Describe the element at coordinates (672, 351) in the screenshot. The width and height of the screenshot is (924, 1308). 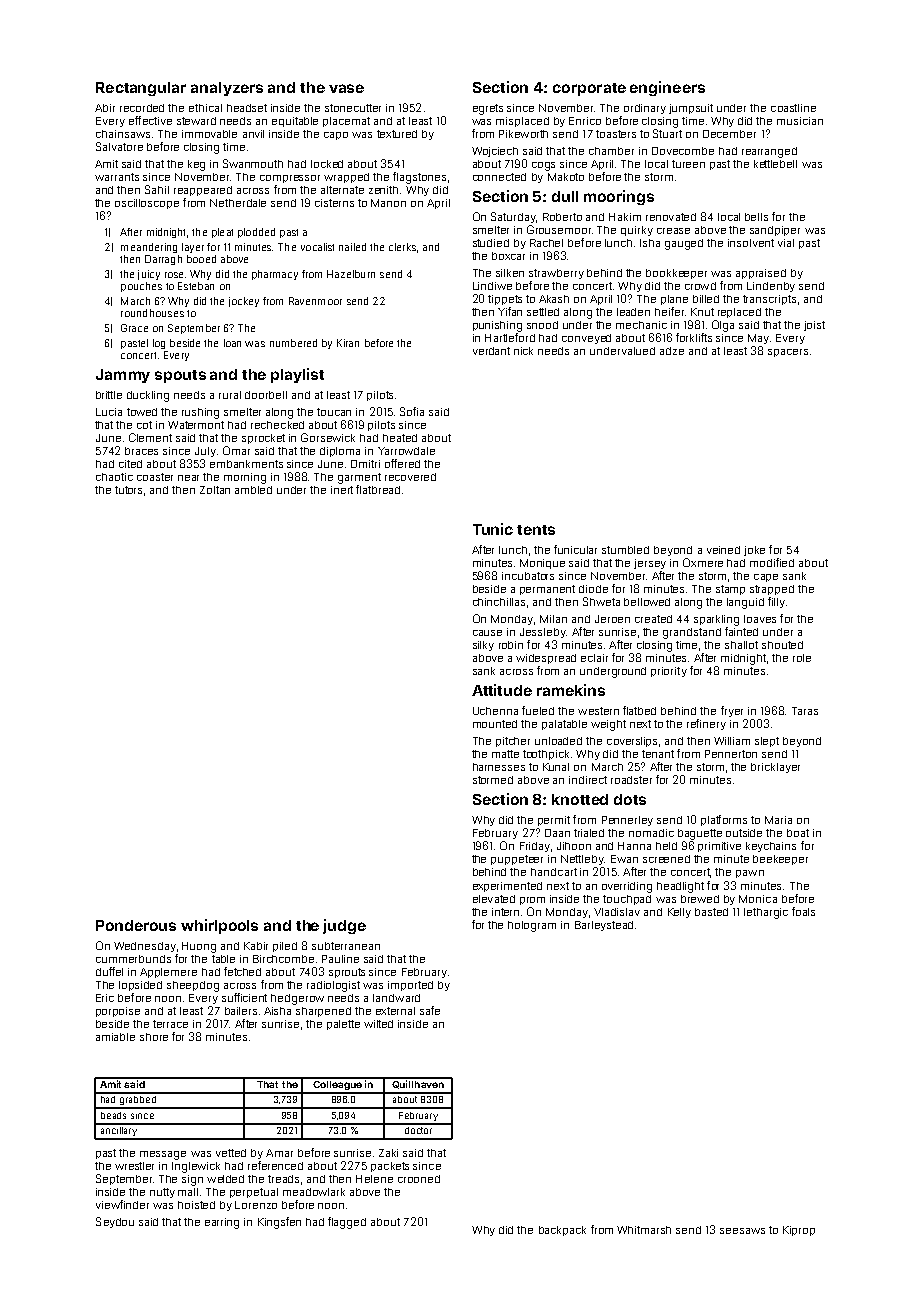
I see `adze` at that location.
